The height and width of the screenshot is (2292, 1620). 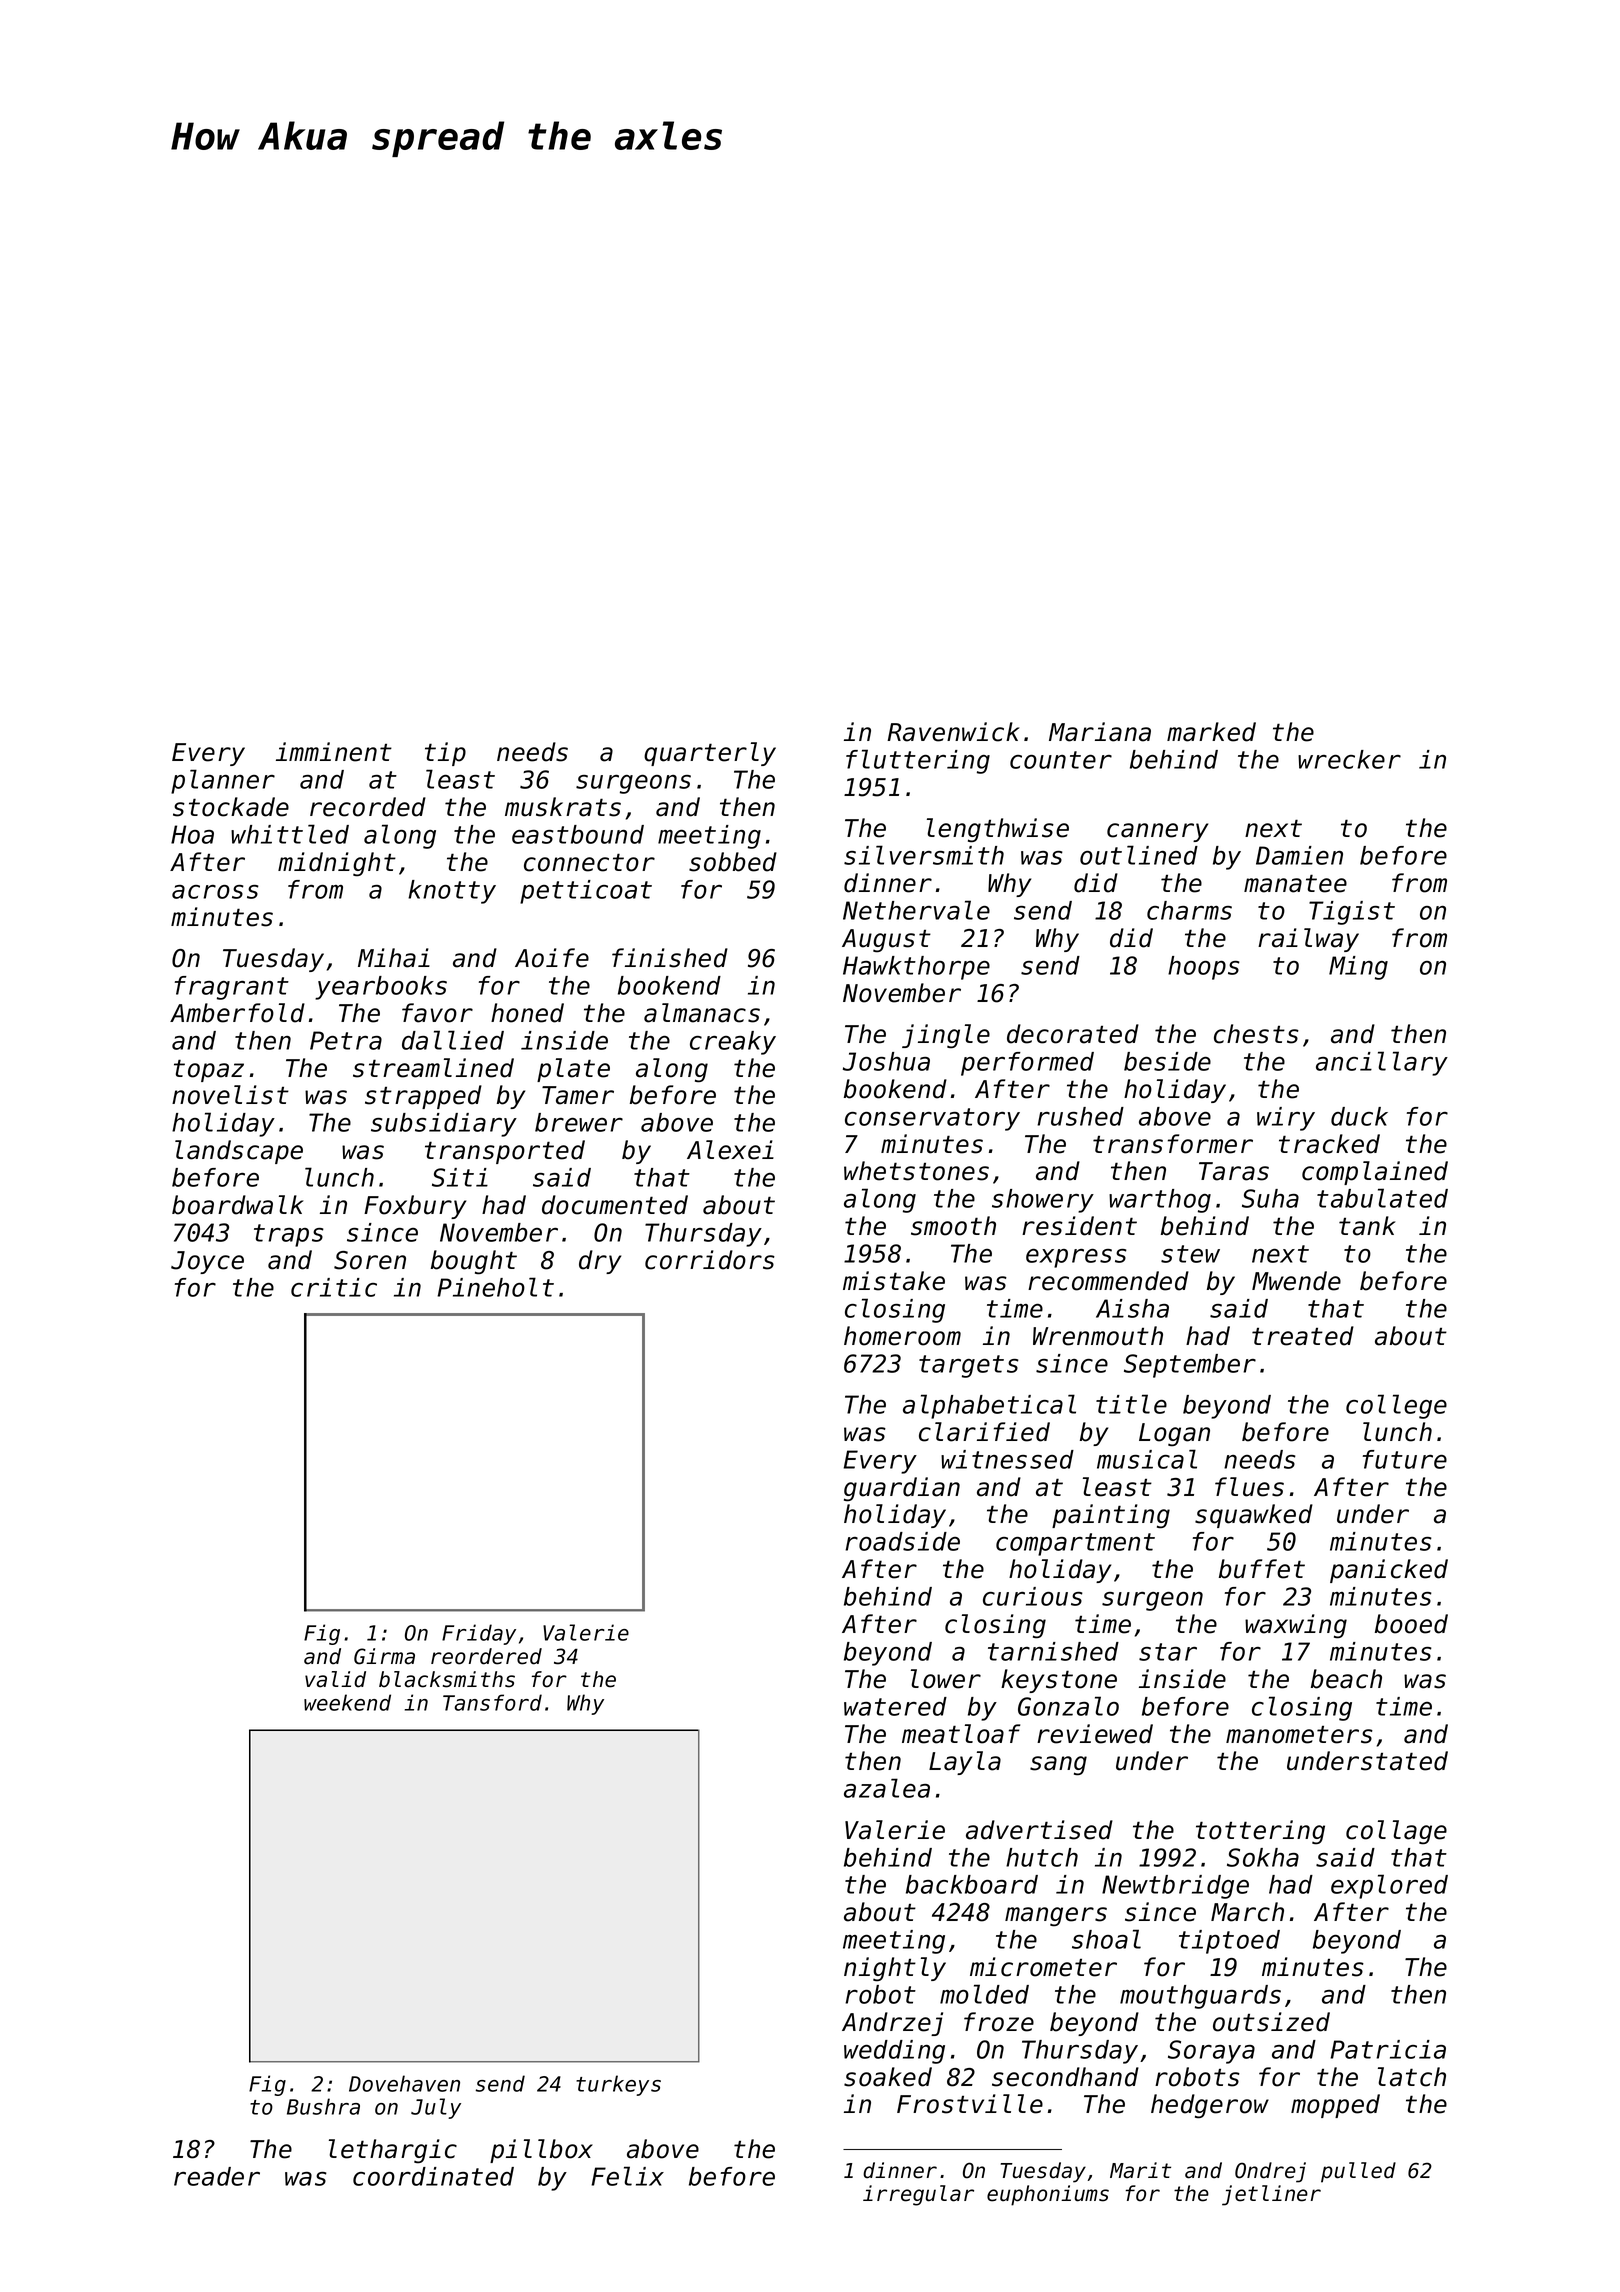 What do you see at coordinates (239, 1152) in the screenshot?
I see `landscape` at bounding box center [239, 1152].
